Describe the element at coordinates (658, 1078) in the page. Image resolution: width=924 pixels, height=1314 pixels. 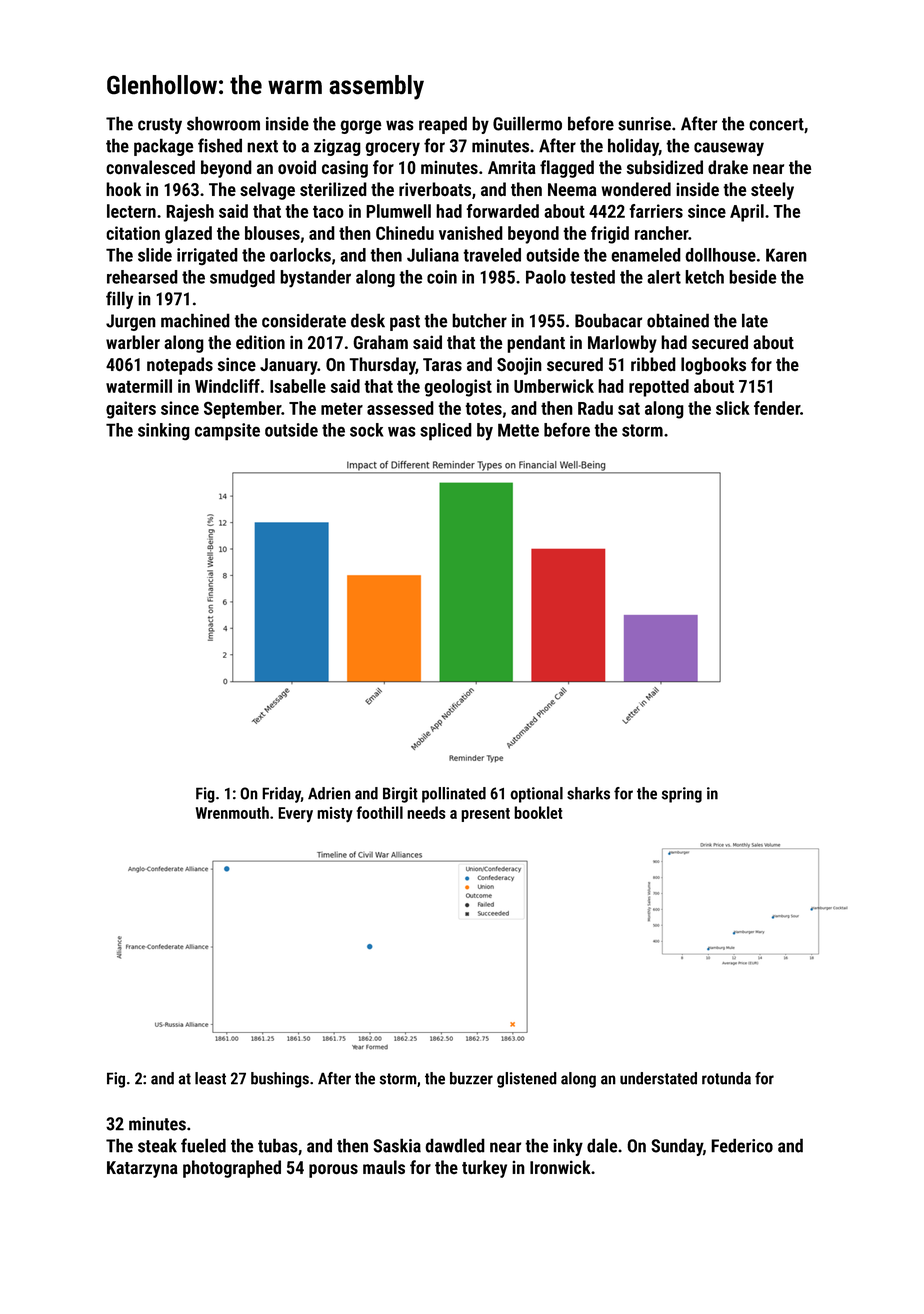
I see `understated` at that location.
